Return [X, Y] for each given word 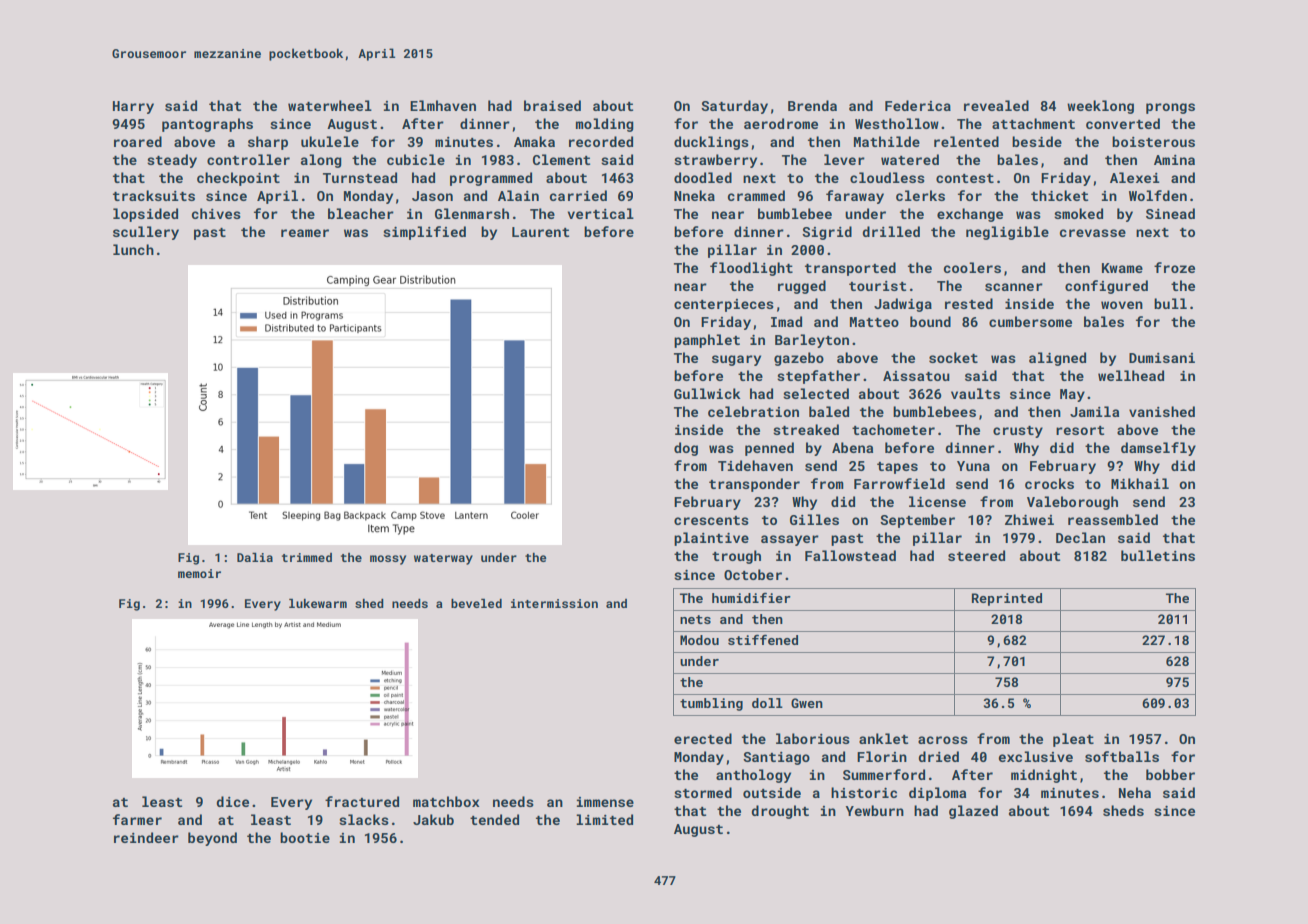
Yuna [973, 466]
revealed [996, 105]
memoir [199, 573]
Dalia [255, 557]
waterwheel [330, 105]
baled [829, 411]
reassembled [1113, 519]
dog [686, 449]
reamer [305, 233]
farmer [137, 819]
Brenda [812, 105]
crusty [1018, 432]
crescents [711, 520]
